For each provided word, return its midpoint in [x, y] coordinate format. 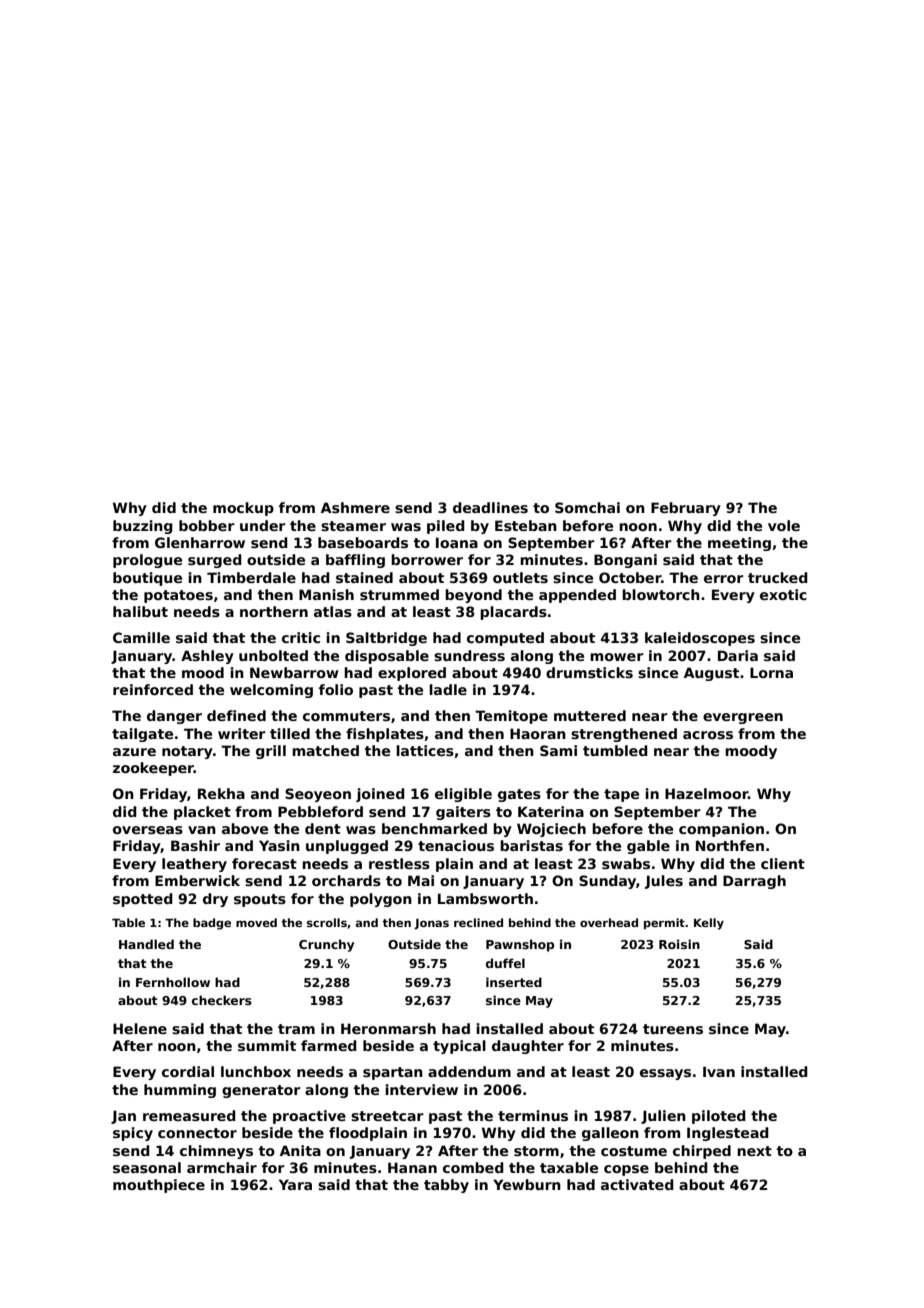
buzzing [143, 527]
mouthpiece [159, 1186]
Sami [558, 750]
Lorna [771, 672]
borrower [427, 559]
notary [187, 752]
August [711, 674]
